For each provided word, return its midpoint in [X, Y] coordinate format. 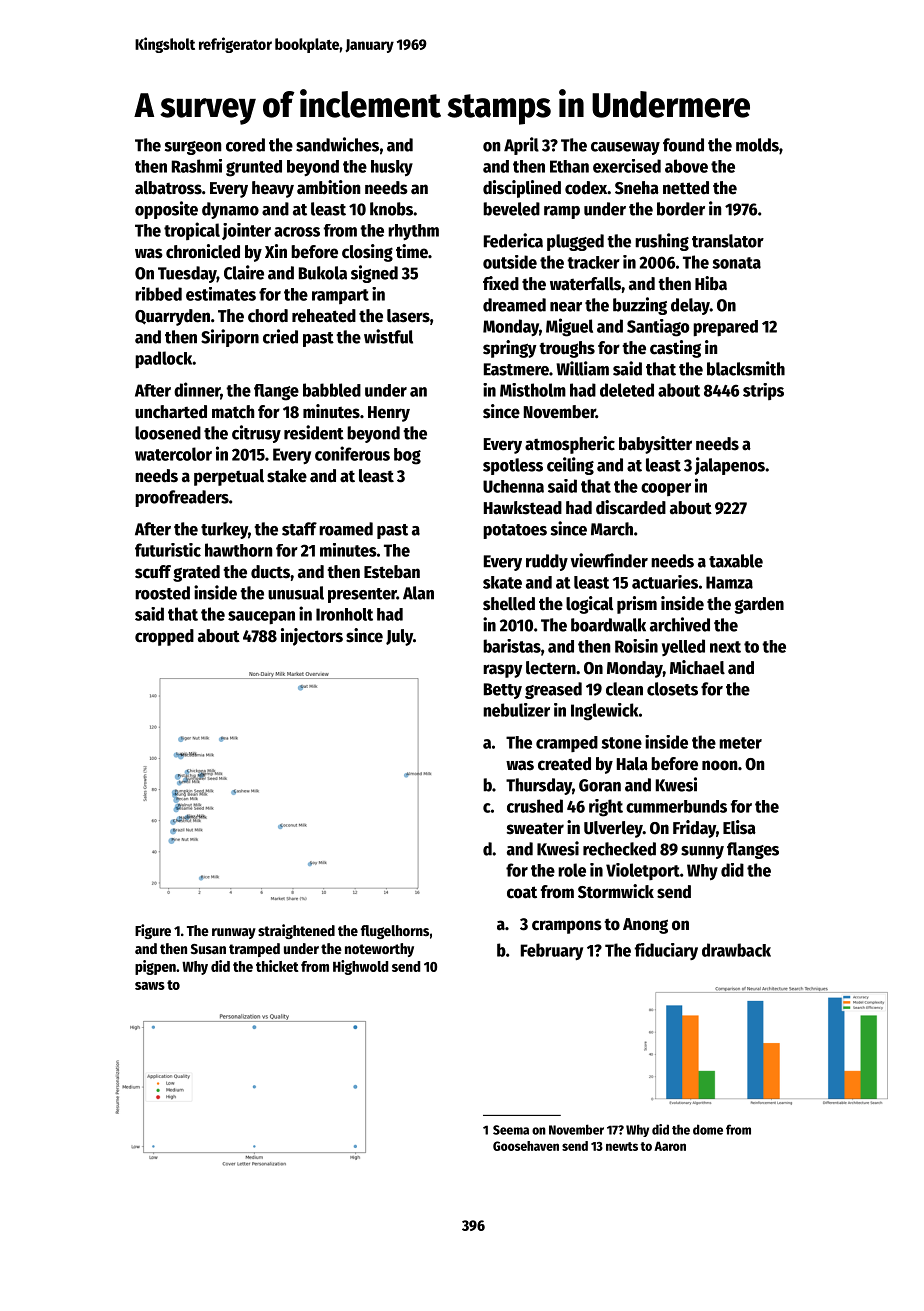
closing [367, 253]
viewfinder [609, 560]
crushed [535, 806]
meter [740, 743]
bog [407, 456]
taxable [736, 561]
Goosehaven [526, 1146]
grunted [254, 168]
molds [757, 145]
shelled [509, 604]
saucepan [261, 617]
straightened [296, 931]
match [233, 412]
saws [150, 986]
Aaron [670, 1146]
